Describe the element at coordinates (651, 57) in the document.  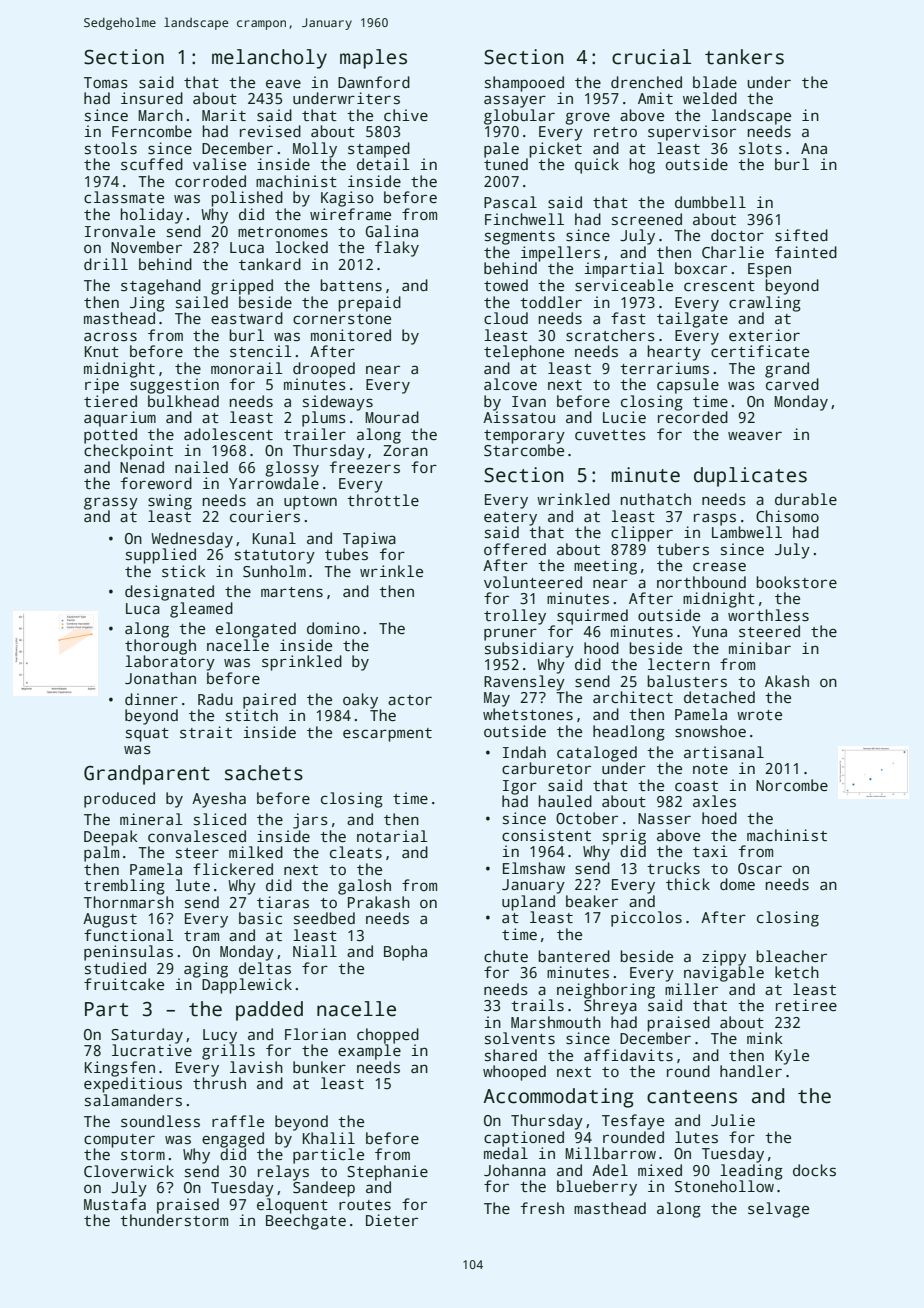
I see `crucial` at that location.
